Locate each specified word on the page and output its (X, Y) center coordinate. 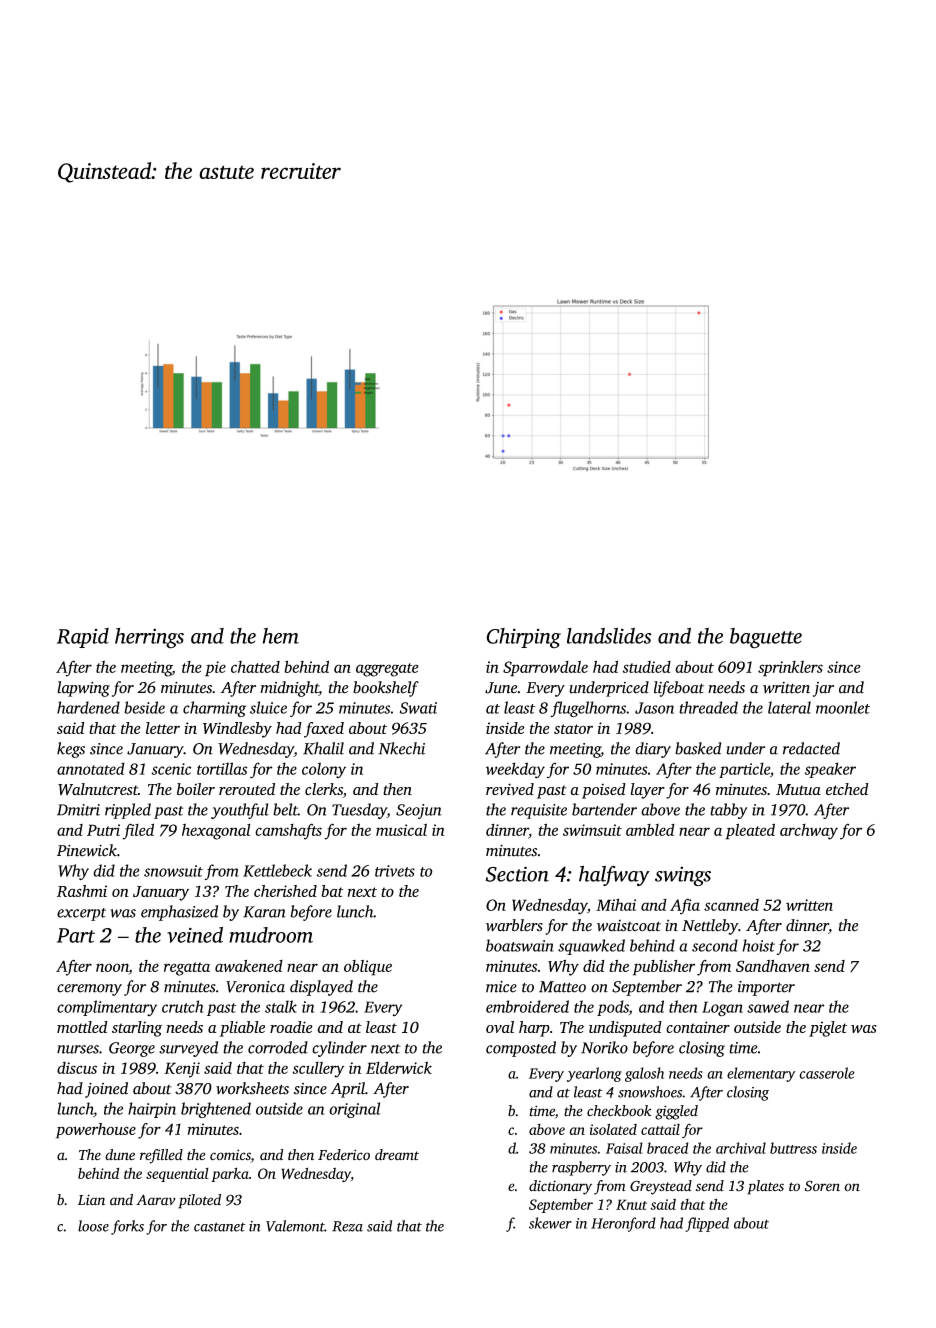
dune (120, 1155)
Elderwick (399, 1067)
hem (281, 636)
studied (646, 667)
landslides (609, 635)
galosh (644, 1074)
